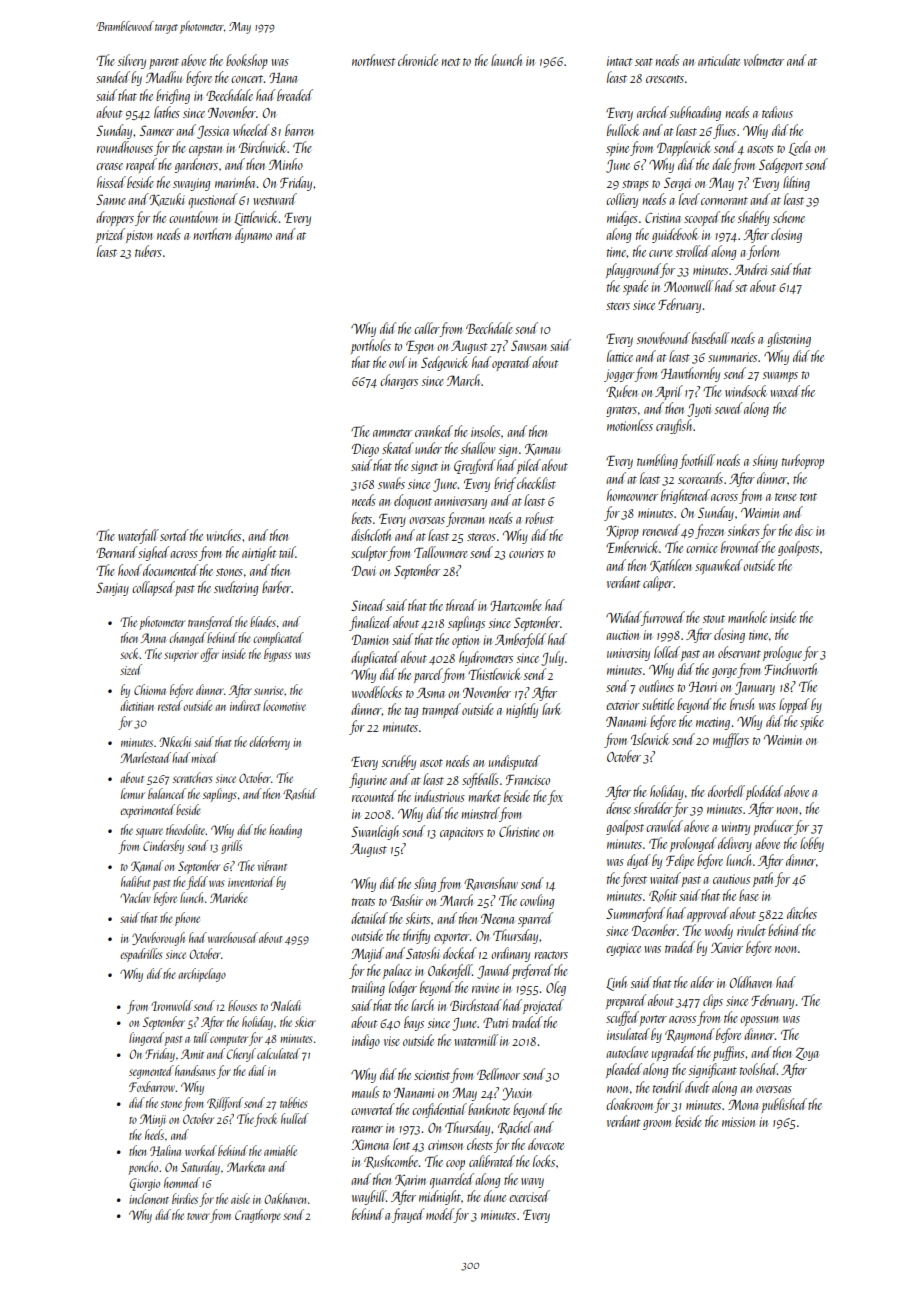 Image resolution: width=924 pixels, height=1308 pixels. Describe the element at coordinates (373, 60) in the screenshot. I see `northwest` at that location.
